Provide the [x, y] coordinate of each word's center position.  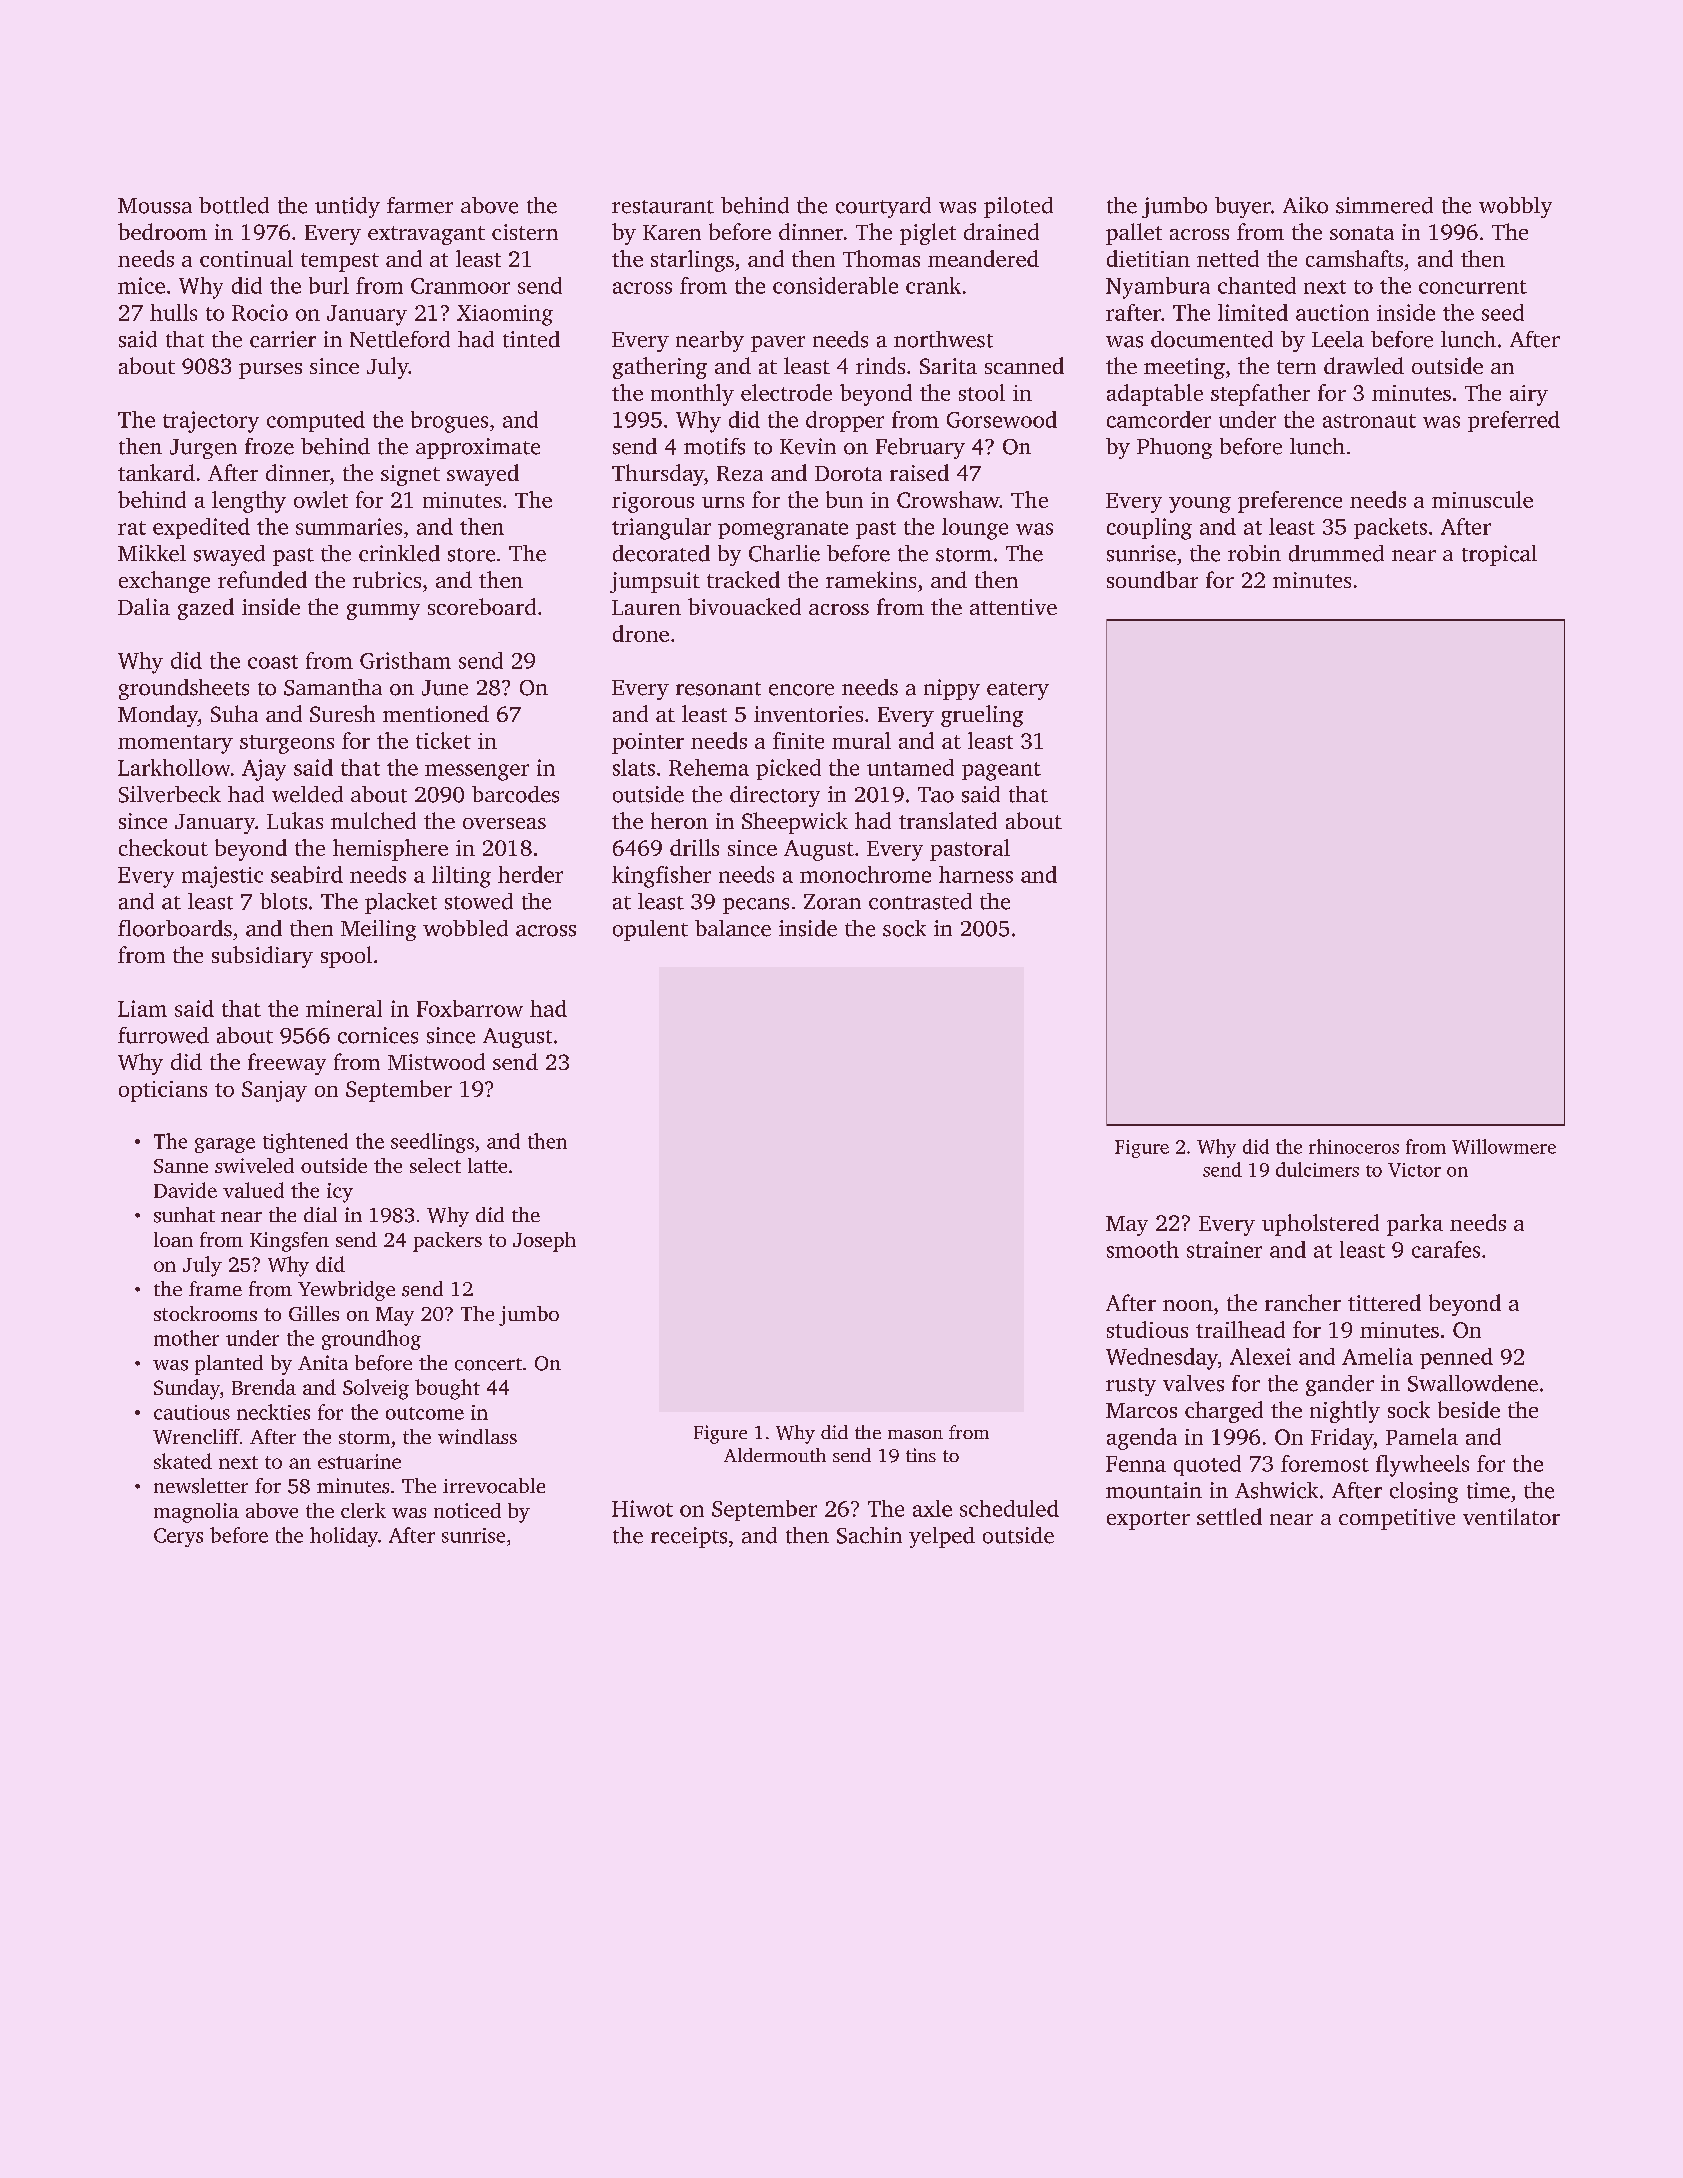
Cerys [178, 1537]
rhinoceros [1354, 1146]
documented [1212, 339]
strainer [1224, 1249]
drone [641, 633]
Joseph [544, 1242]
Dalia [144, 606]
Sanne [181, 1166]
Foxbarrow [470, 1008]
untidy [347, 207]
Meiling [378, 930]
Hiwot [642, 1508]
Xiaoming [505, 315]
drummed [1336, 553]
